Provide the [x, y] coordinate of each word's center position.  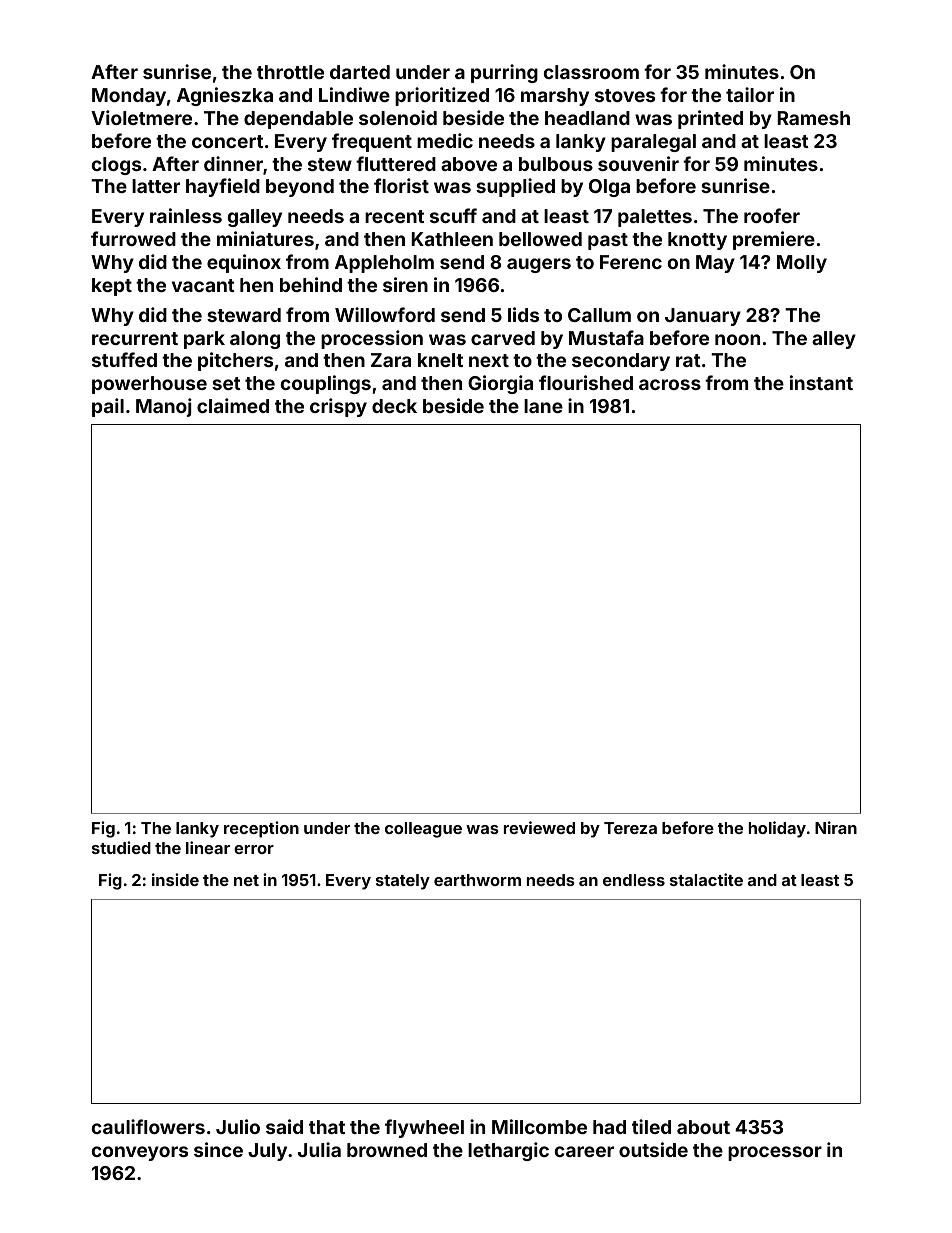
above [469, 164]
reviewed [539, 827]
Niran [836, 827]
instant [821, 382]
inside [175, 879]
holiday [777, 829]
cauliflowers [148, 1126]
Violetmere [141, 117]
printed [710, 119]
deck [394, 406]
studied [121, 847]
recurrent [135, 338]
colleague [423, 830]
